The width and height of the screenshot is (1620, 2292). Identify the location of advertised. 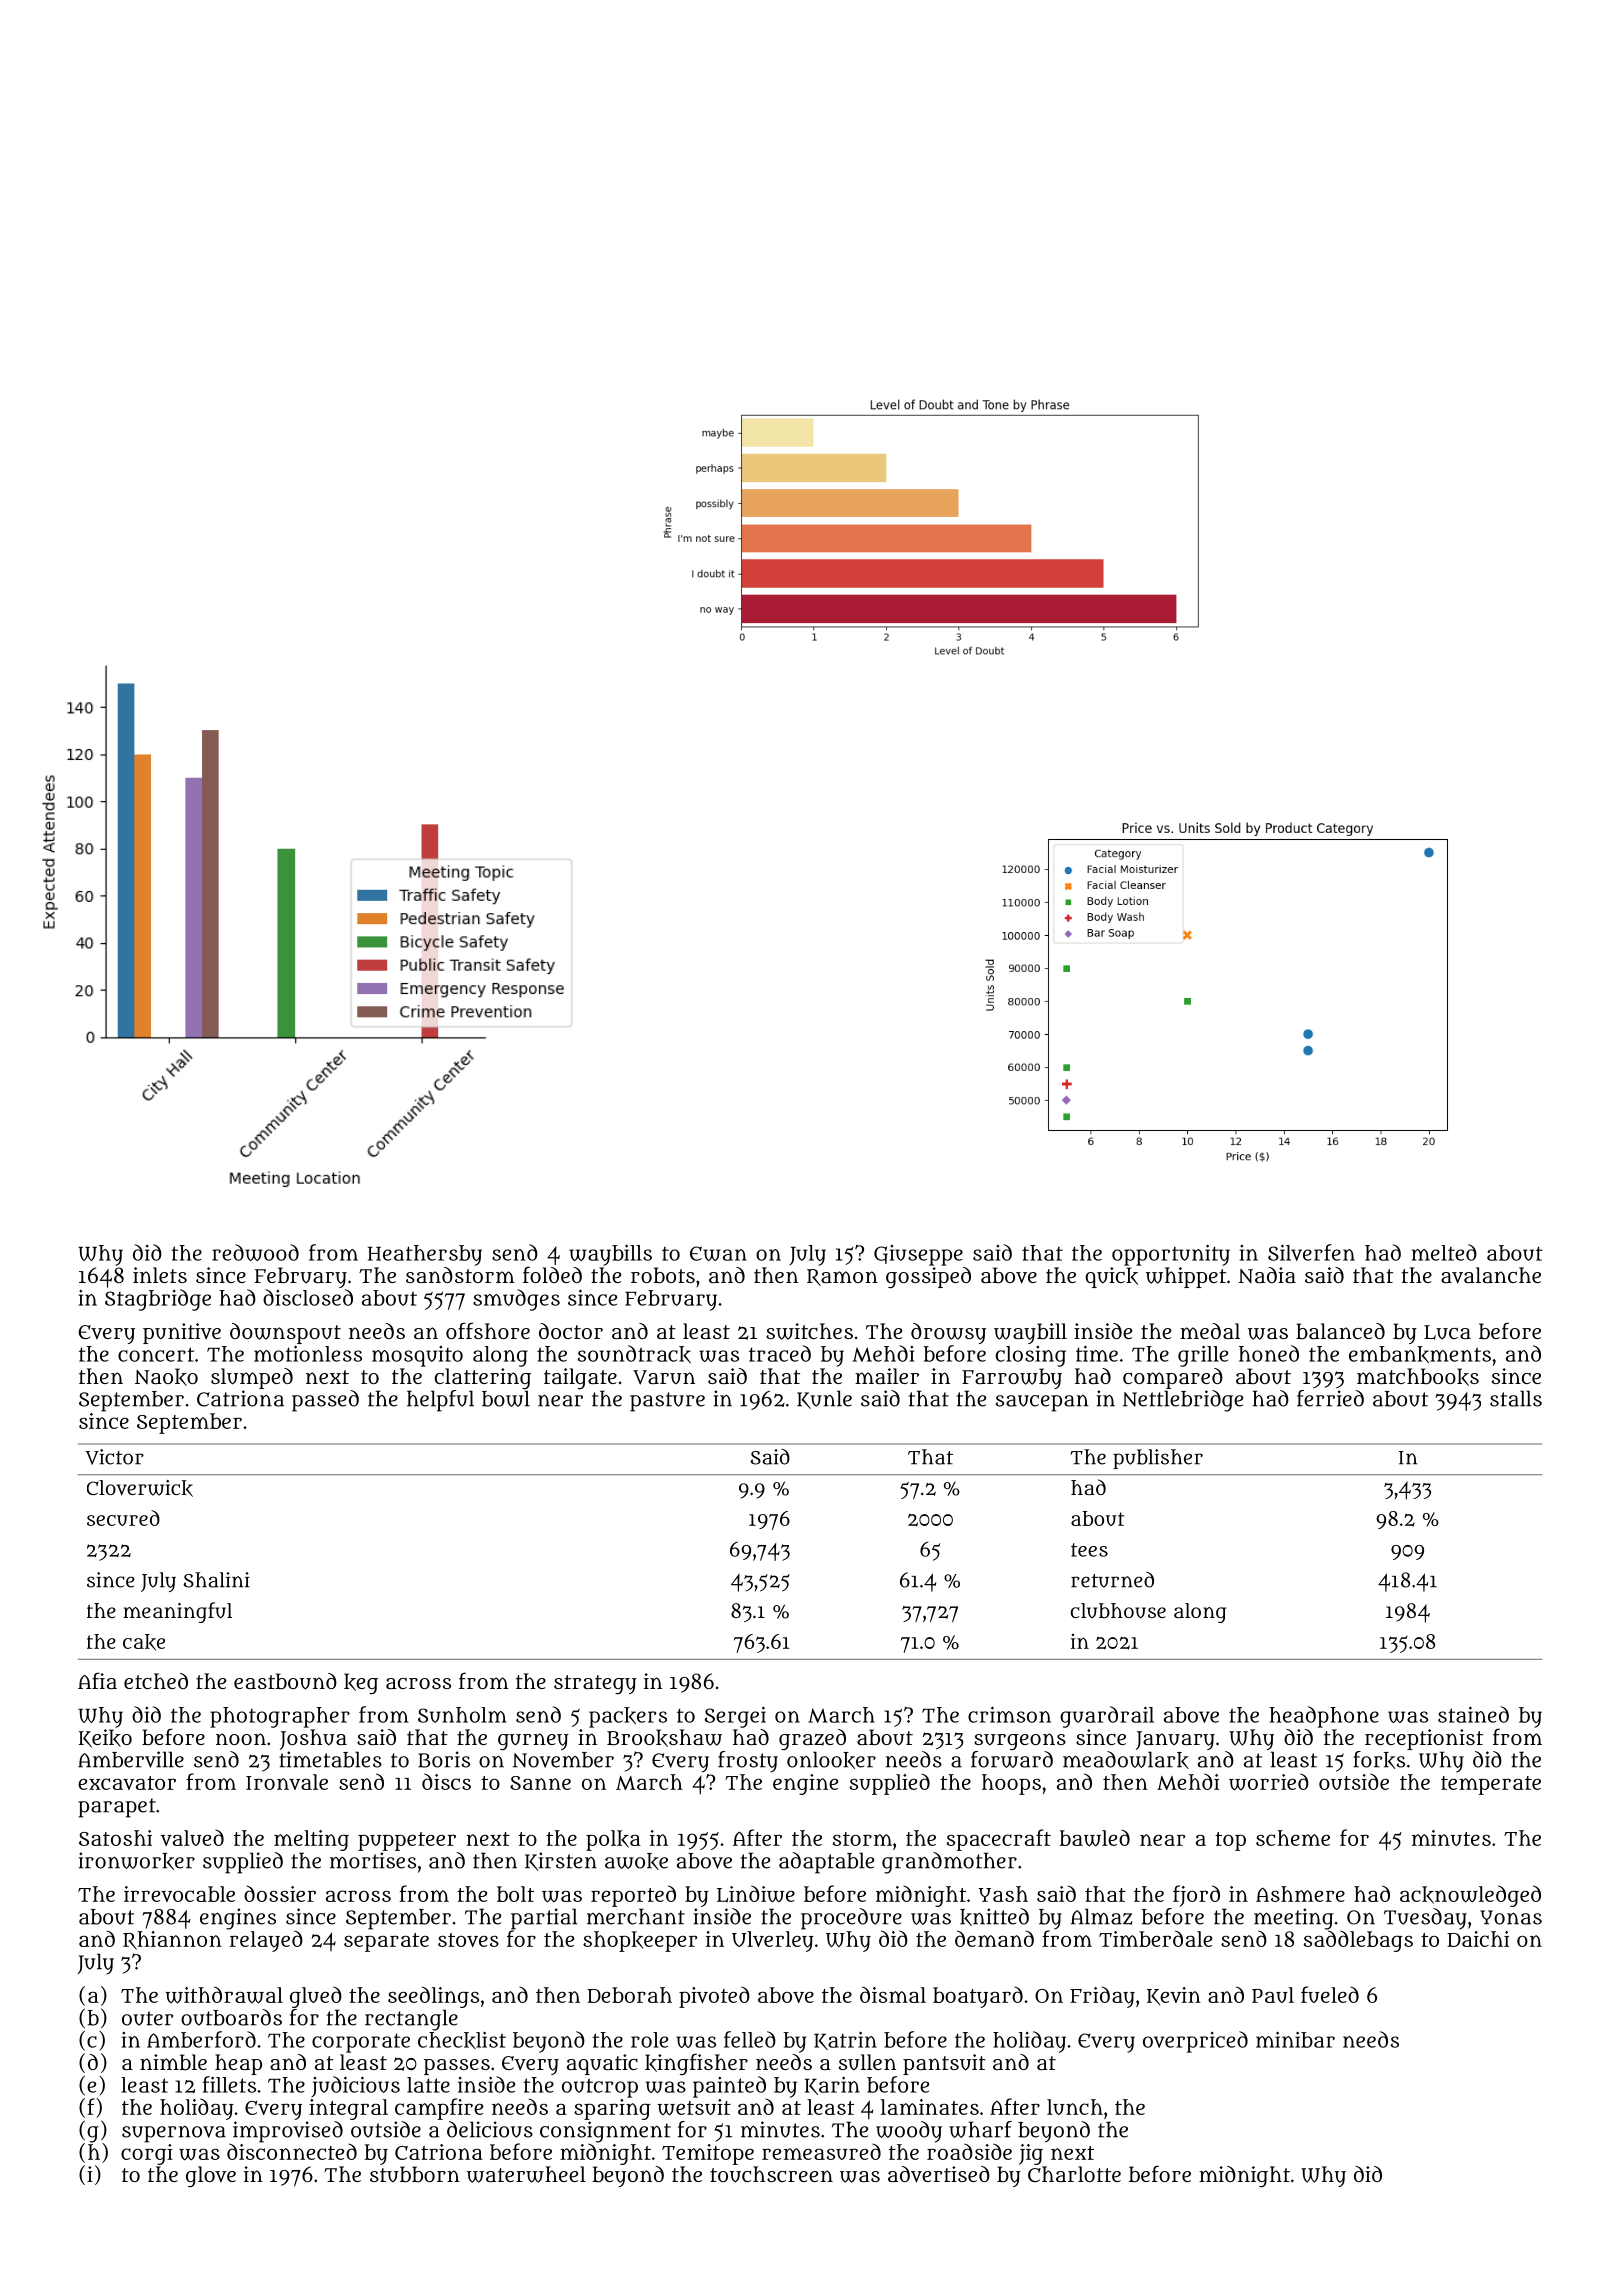
(939, 2174).
